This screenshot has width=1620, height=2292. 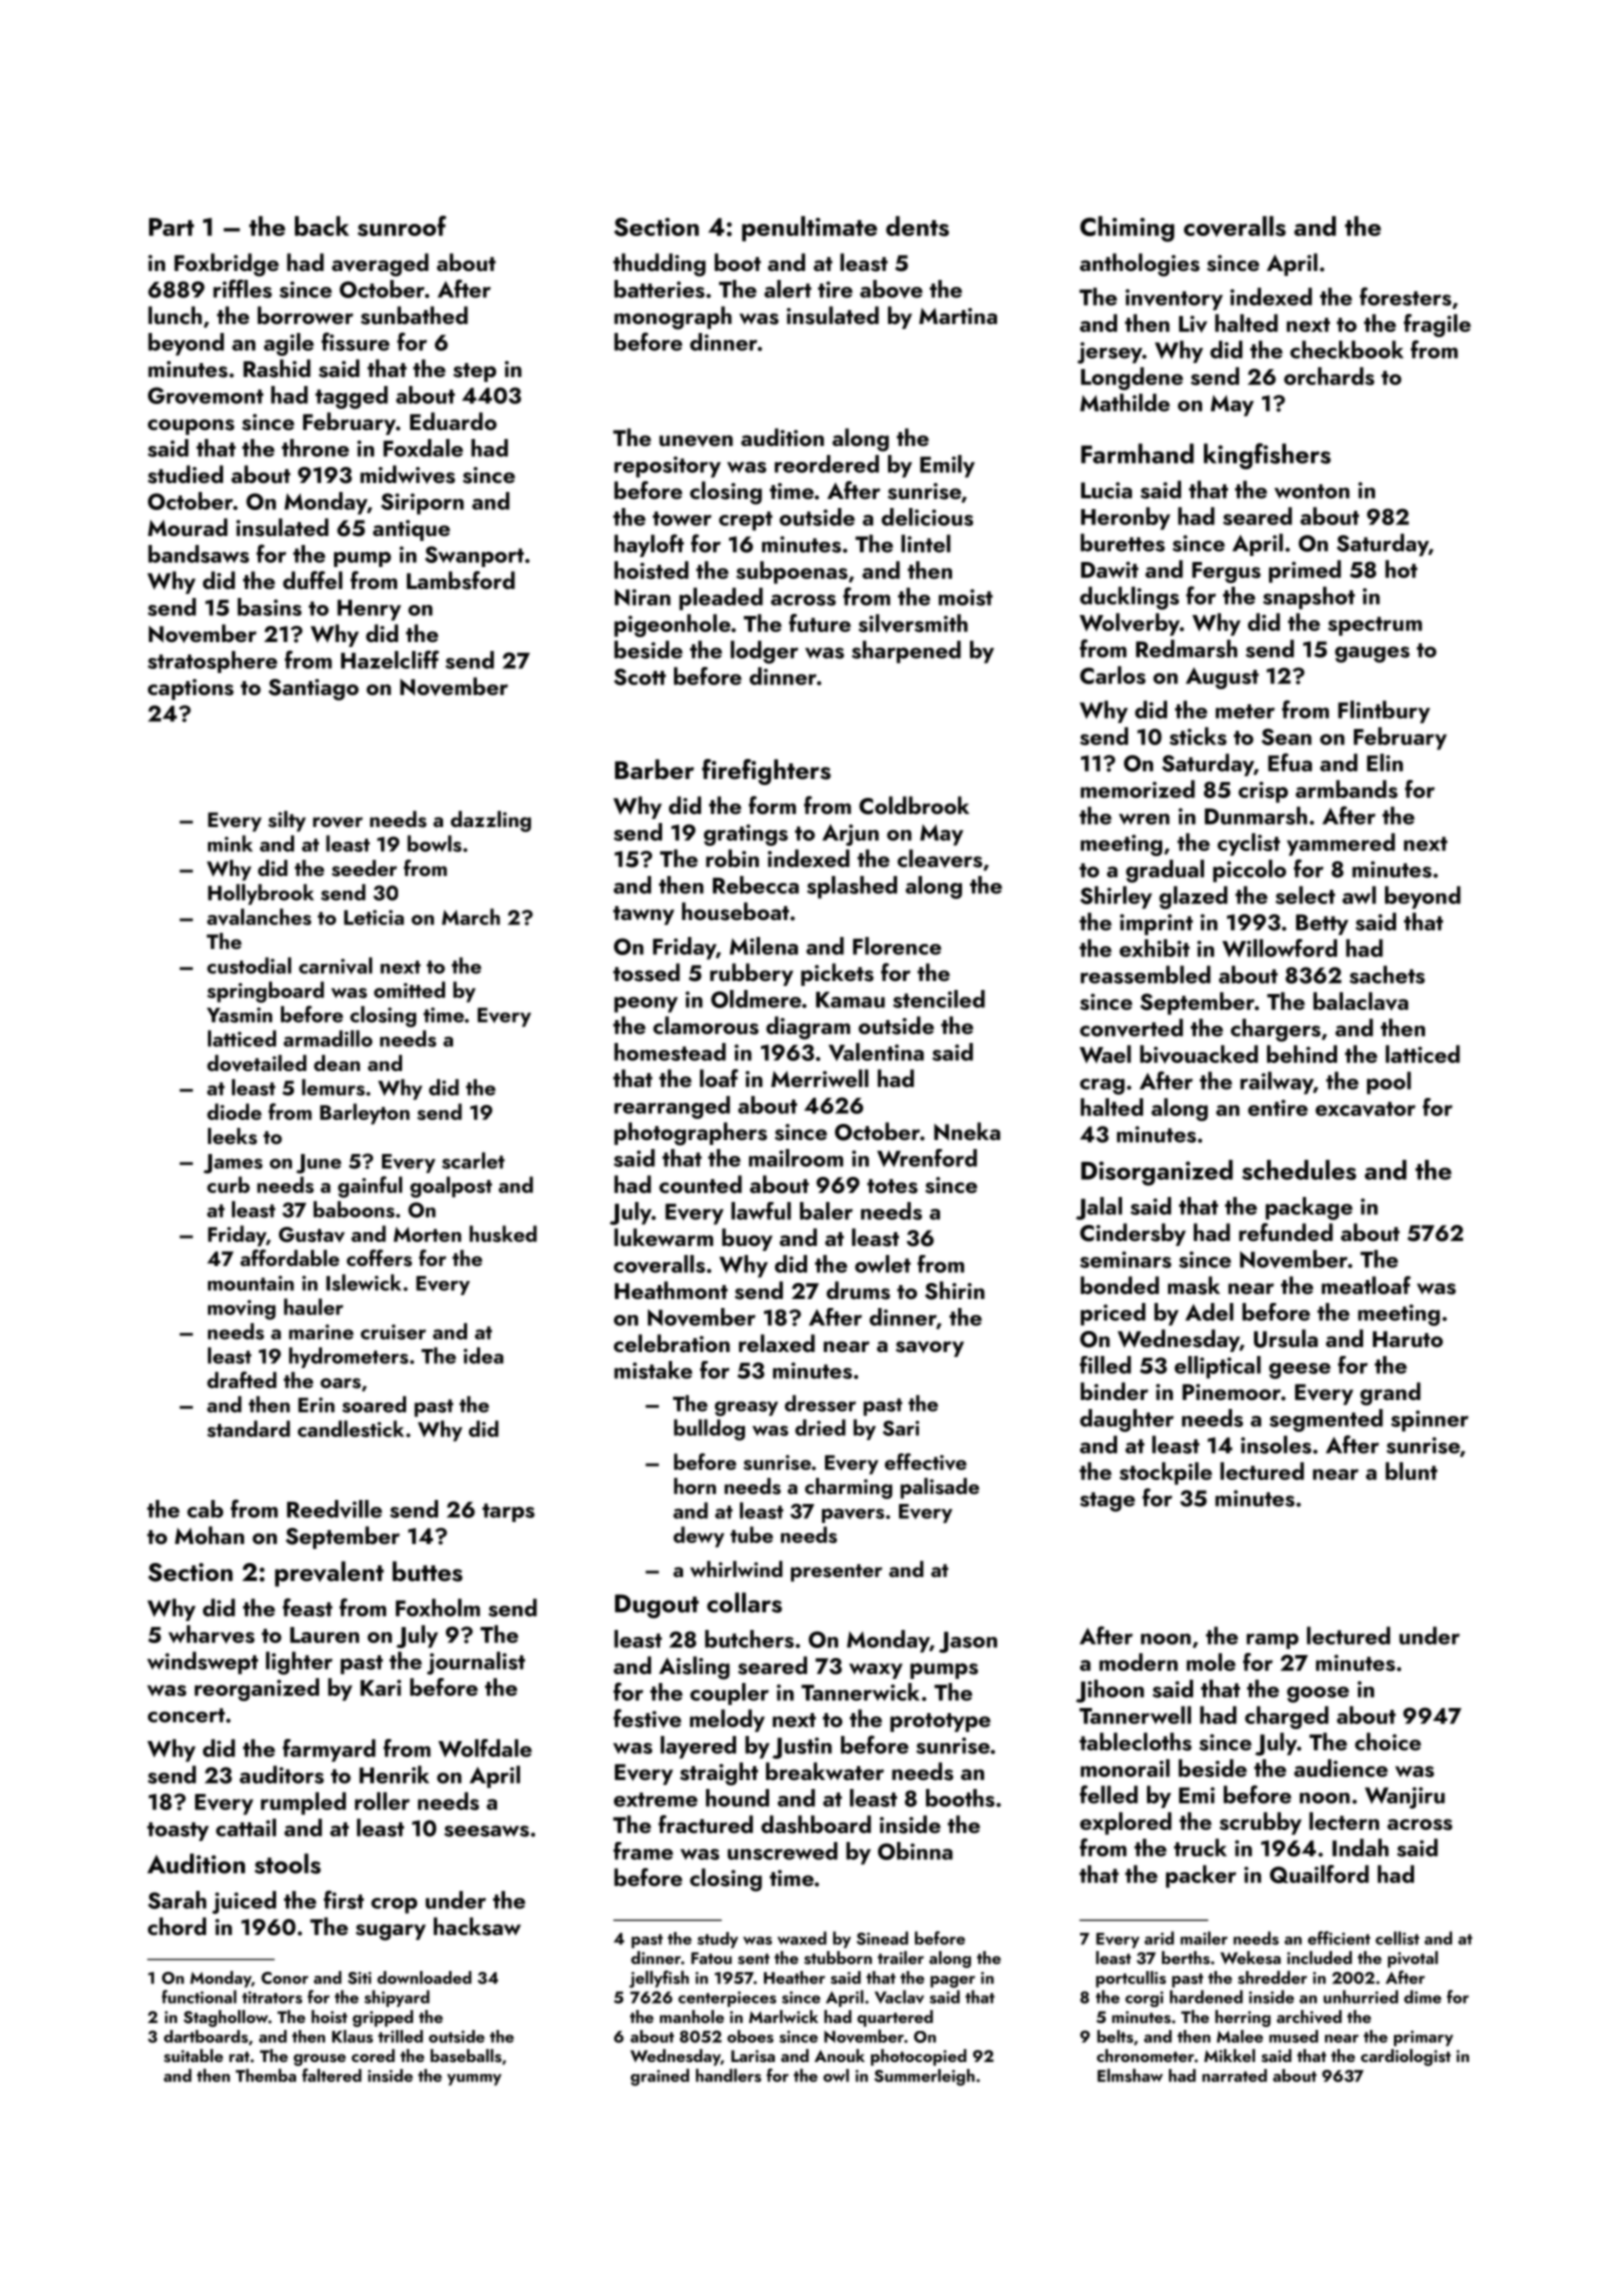 What do you see at coordinates (374, 1404) in the screenshot?
I see `soared` at bounding box center [374, 1404].
